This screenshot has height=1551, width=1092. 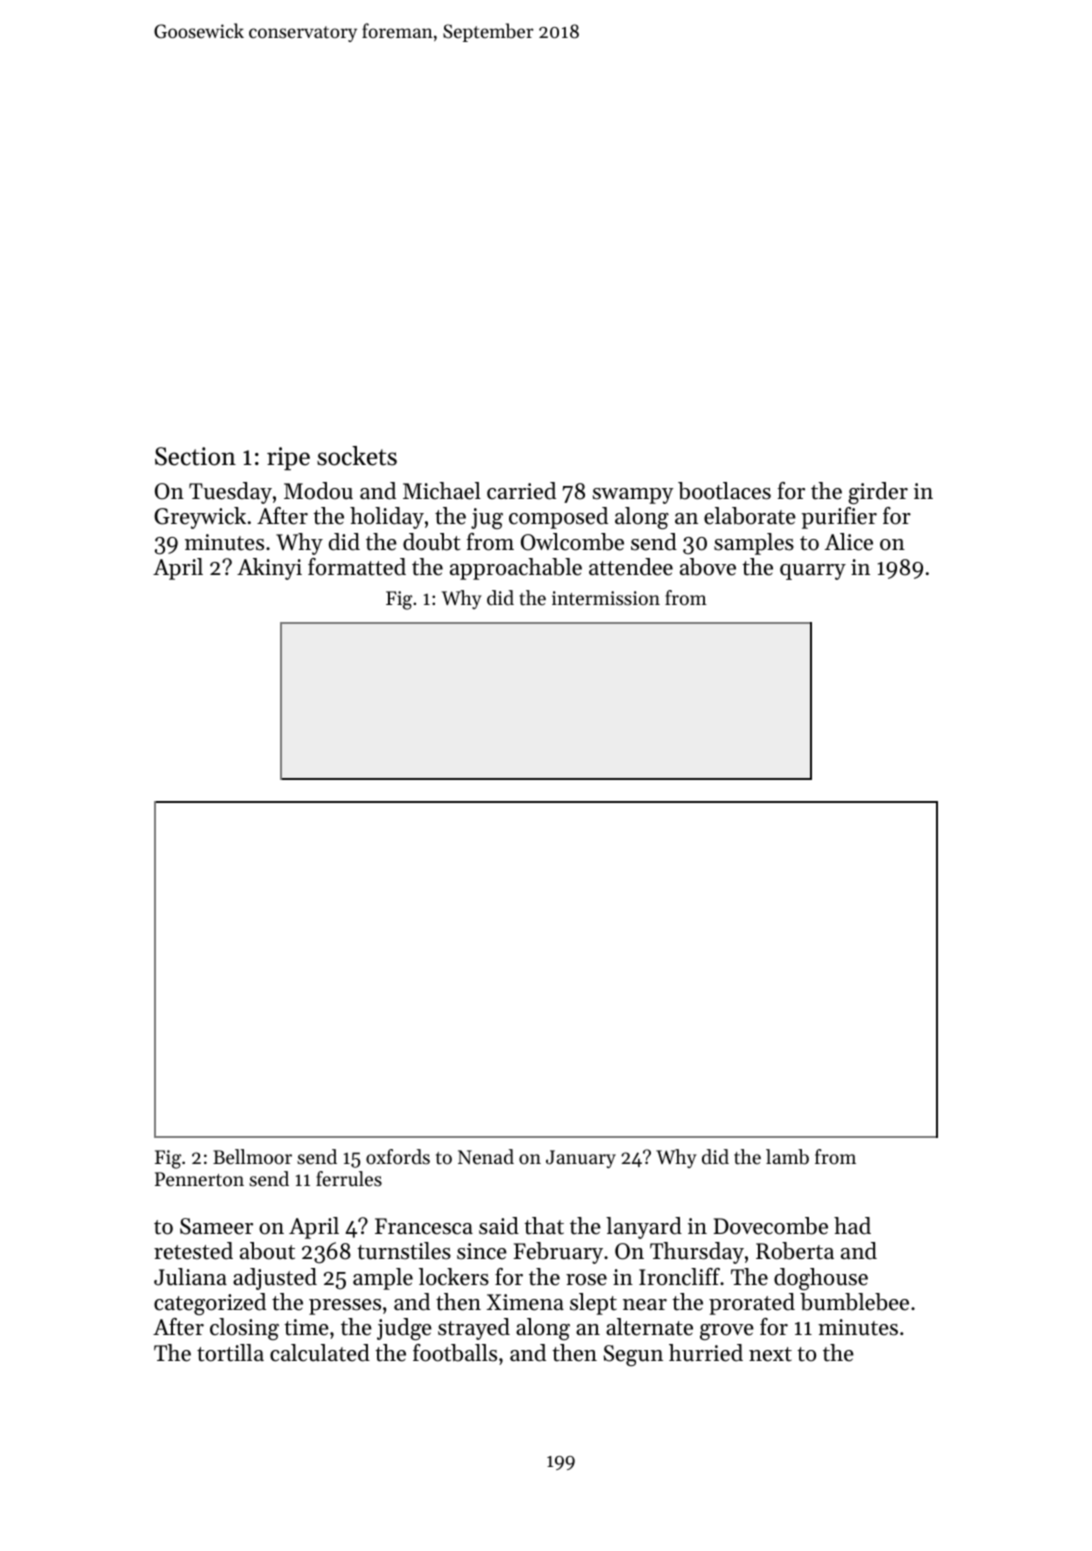 What do you see at coordinates (199, 1179) in the screenshot?
I see `Pennerton` at bounding box center [199, 1179].
